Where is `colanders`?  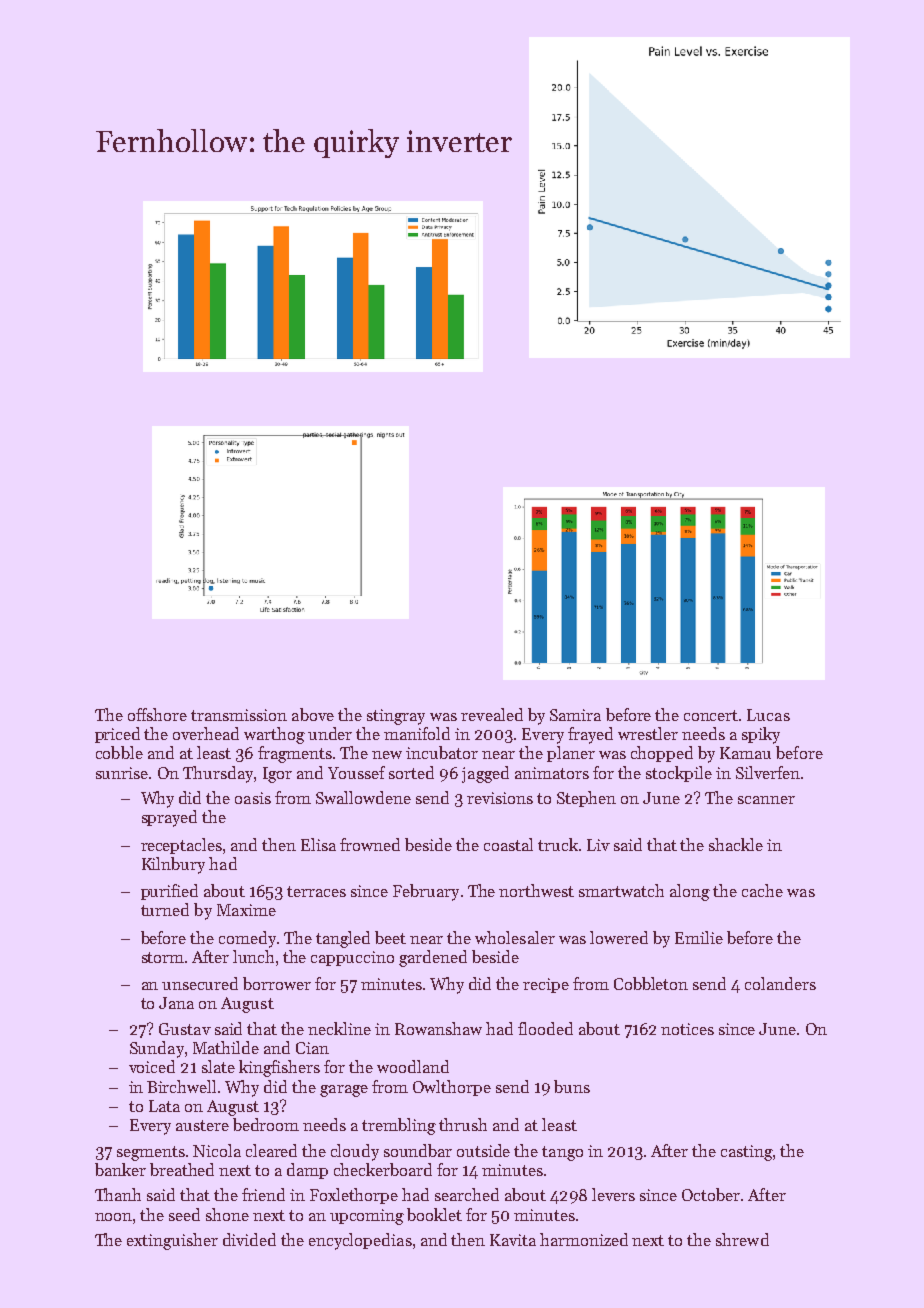
colanders is located at coordinates (780, 983).
